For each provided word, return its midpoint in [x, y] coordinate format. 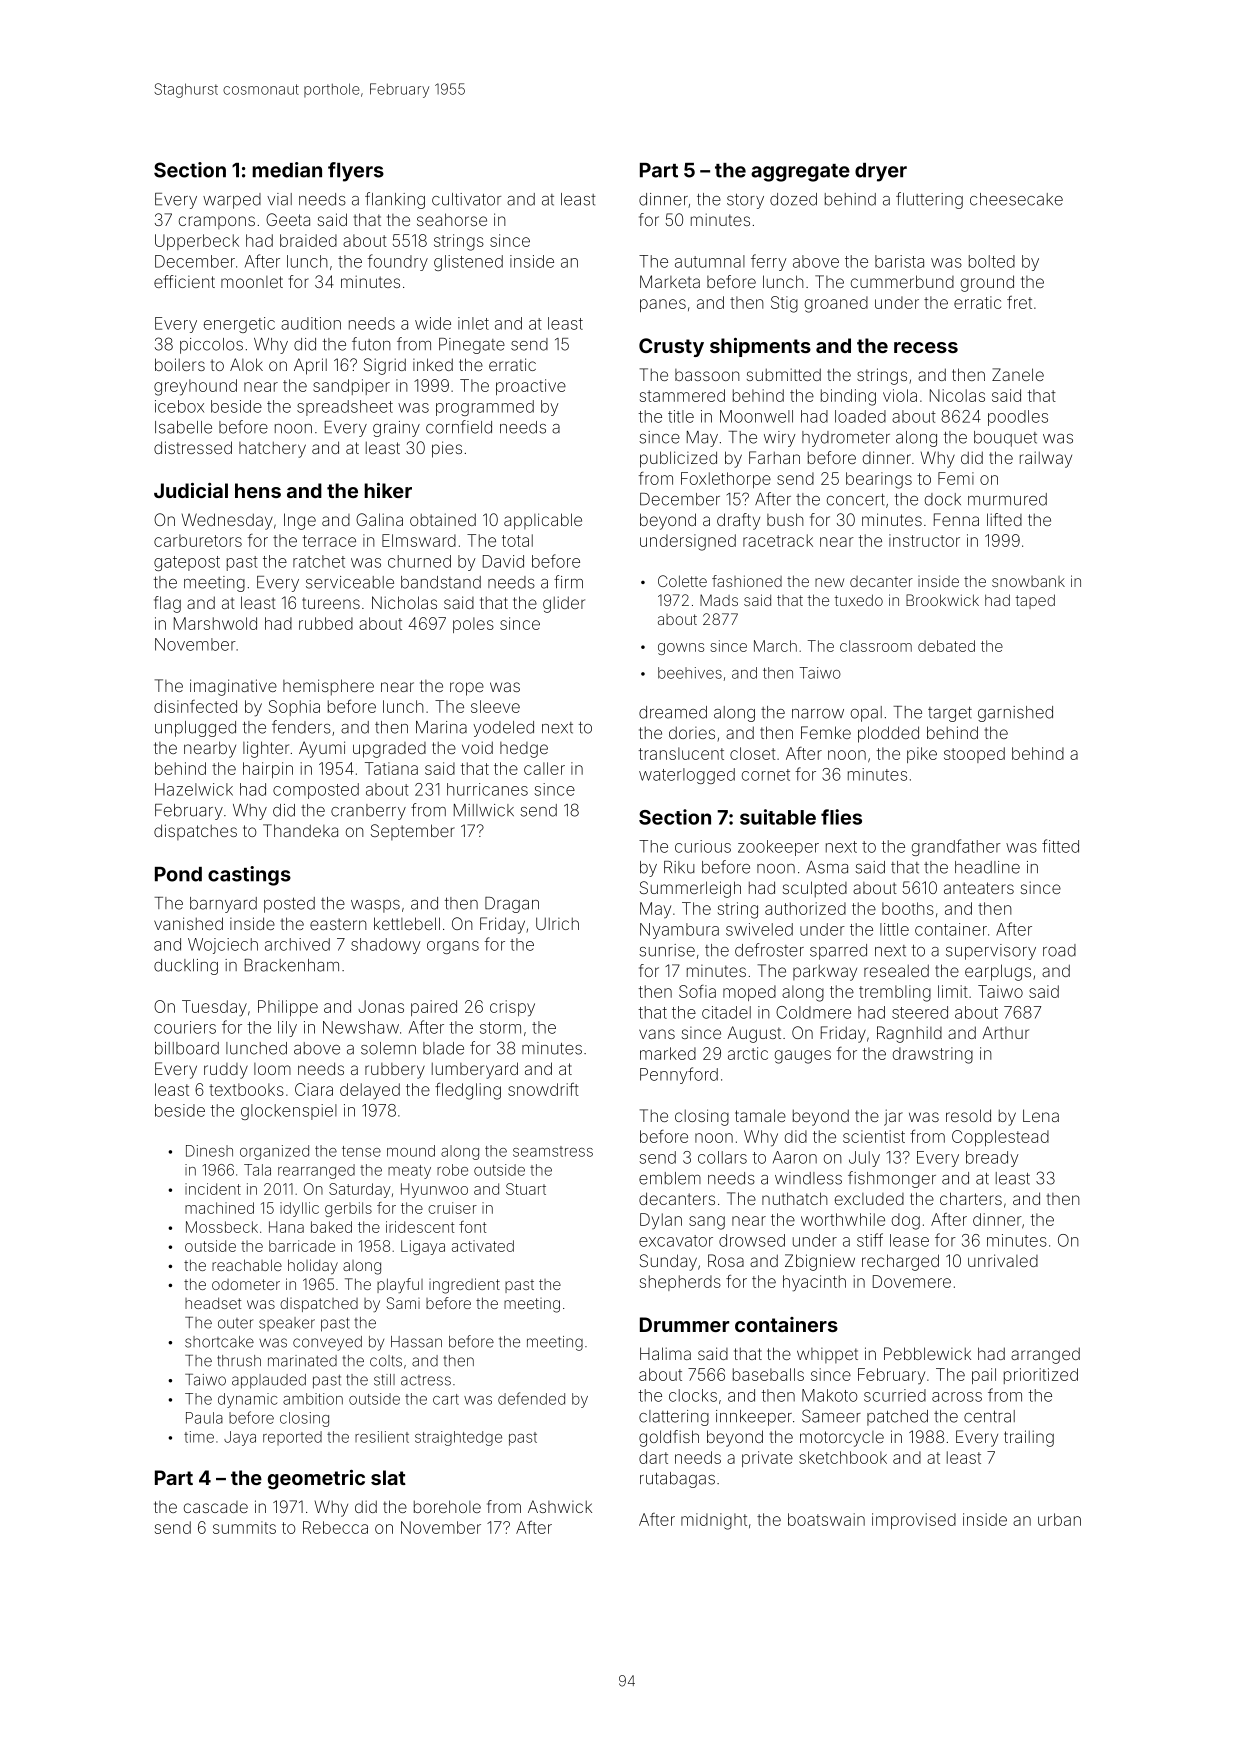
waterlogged [687, 776]
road [1059, 950]
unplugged [195, 729]
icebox [179, 406]
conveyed [327, 1343]
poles [473, 625]
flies [841, 817]
